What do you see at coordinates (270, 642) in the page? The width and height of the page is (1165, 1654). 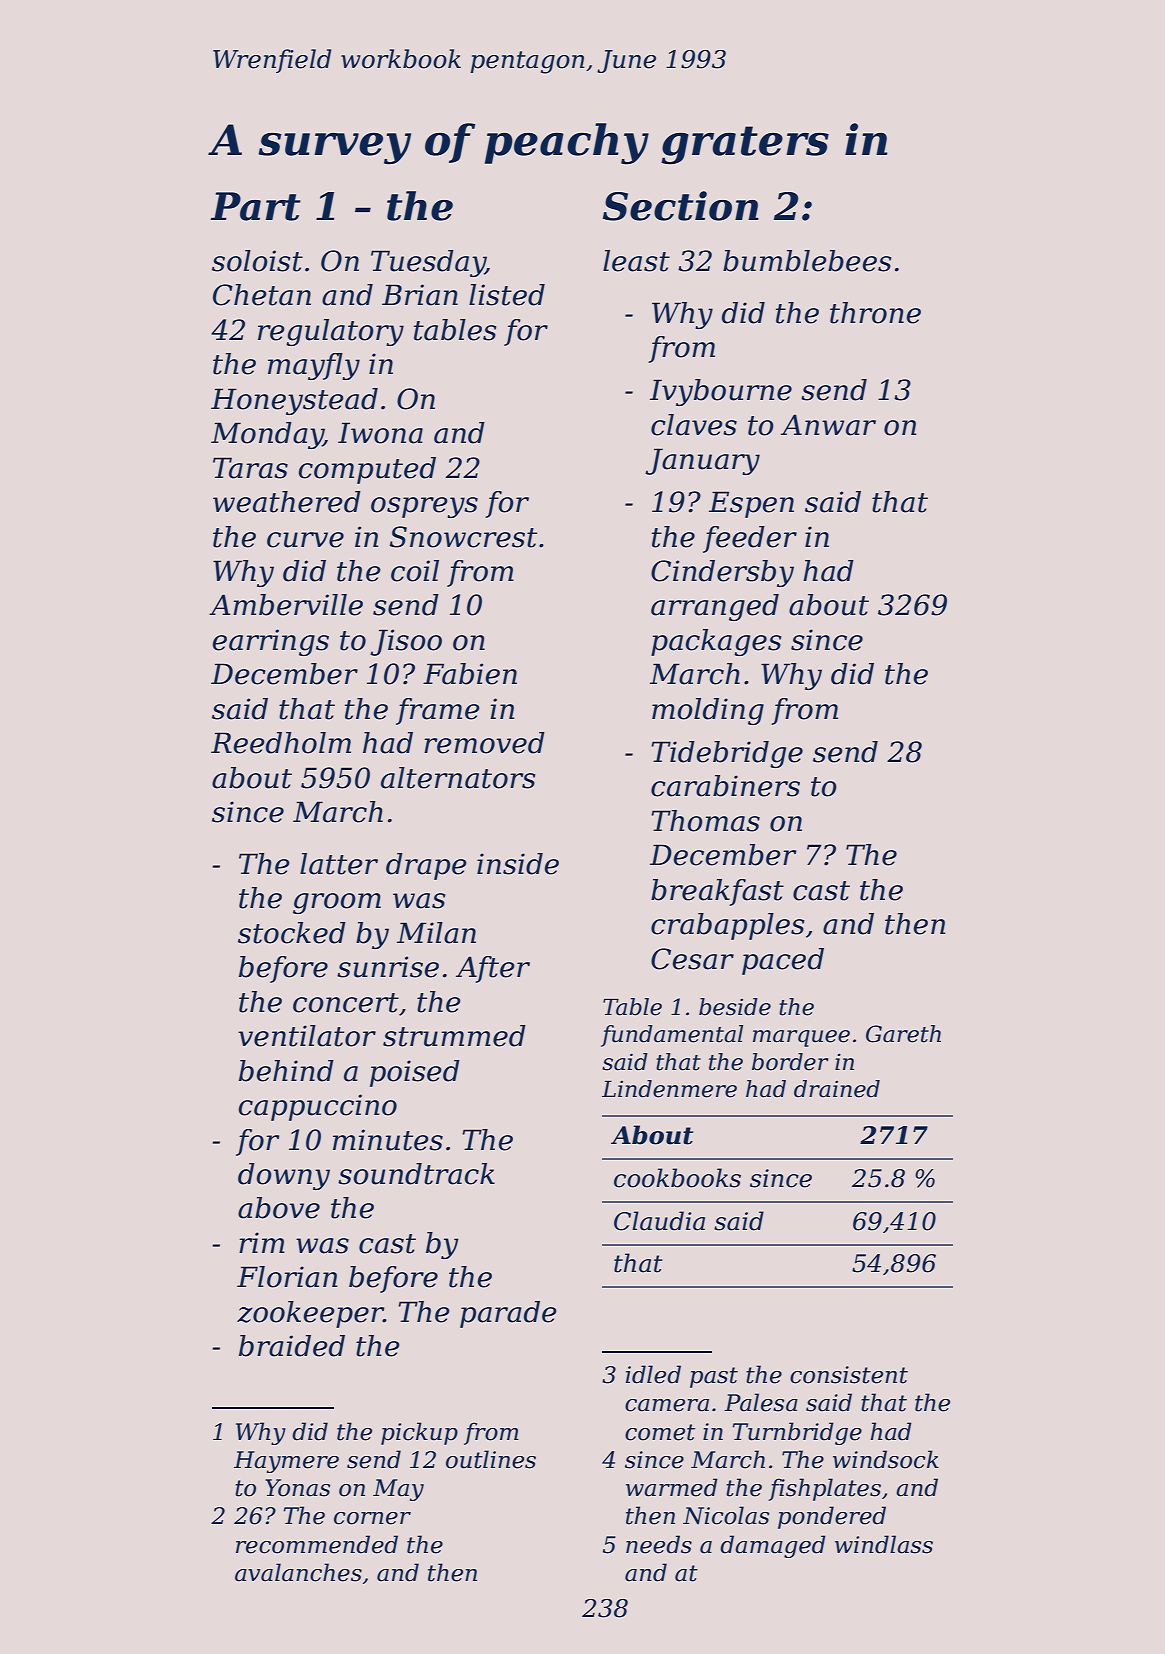 I see `earrings` at bounding box center [270, 642].
